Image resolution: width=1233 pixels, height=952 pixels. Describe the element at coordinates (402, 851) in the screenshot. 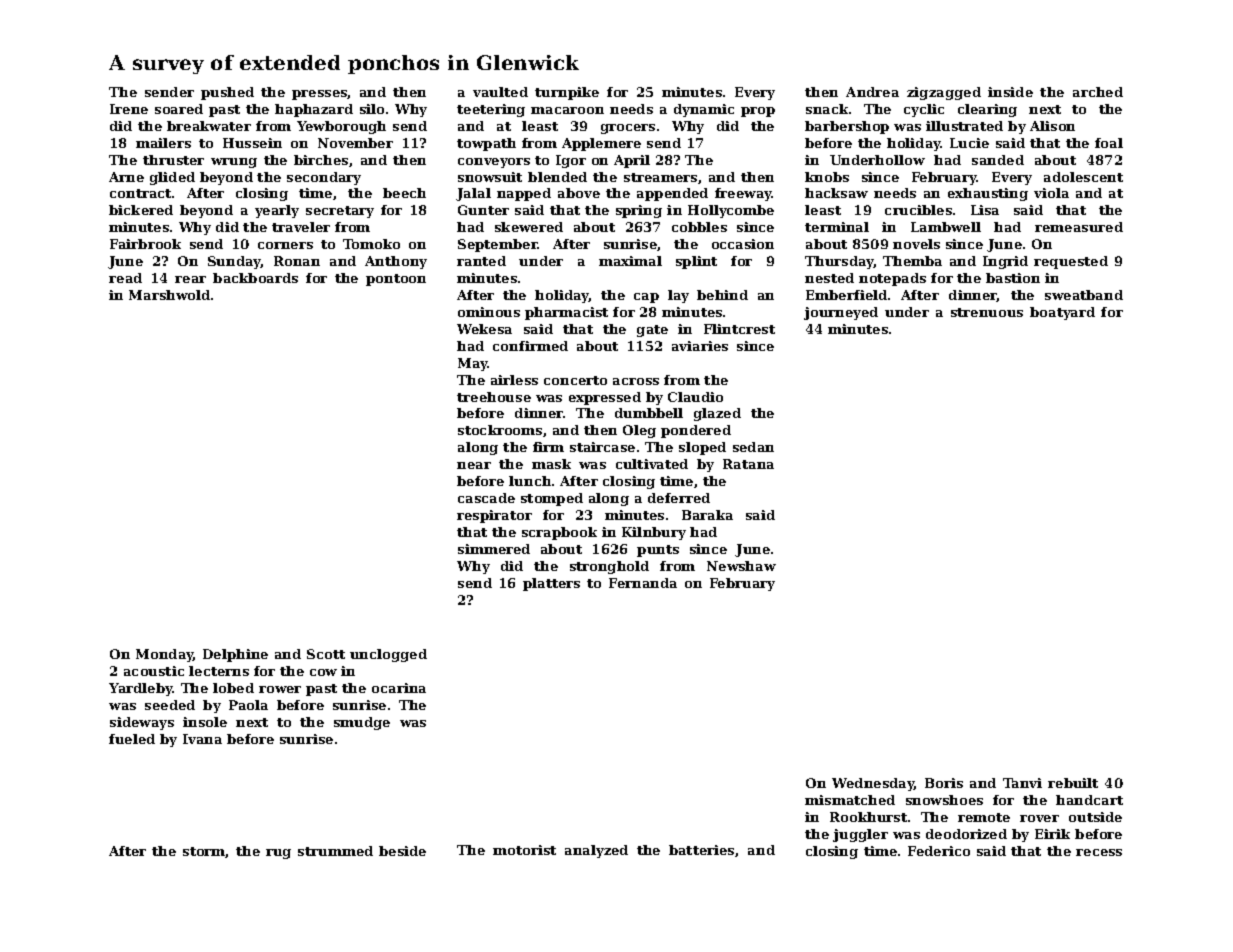

I see `beside` at that location.
